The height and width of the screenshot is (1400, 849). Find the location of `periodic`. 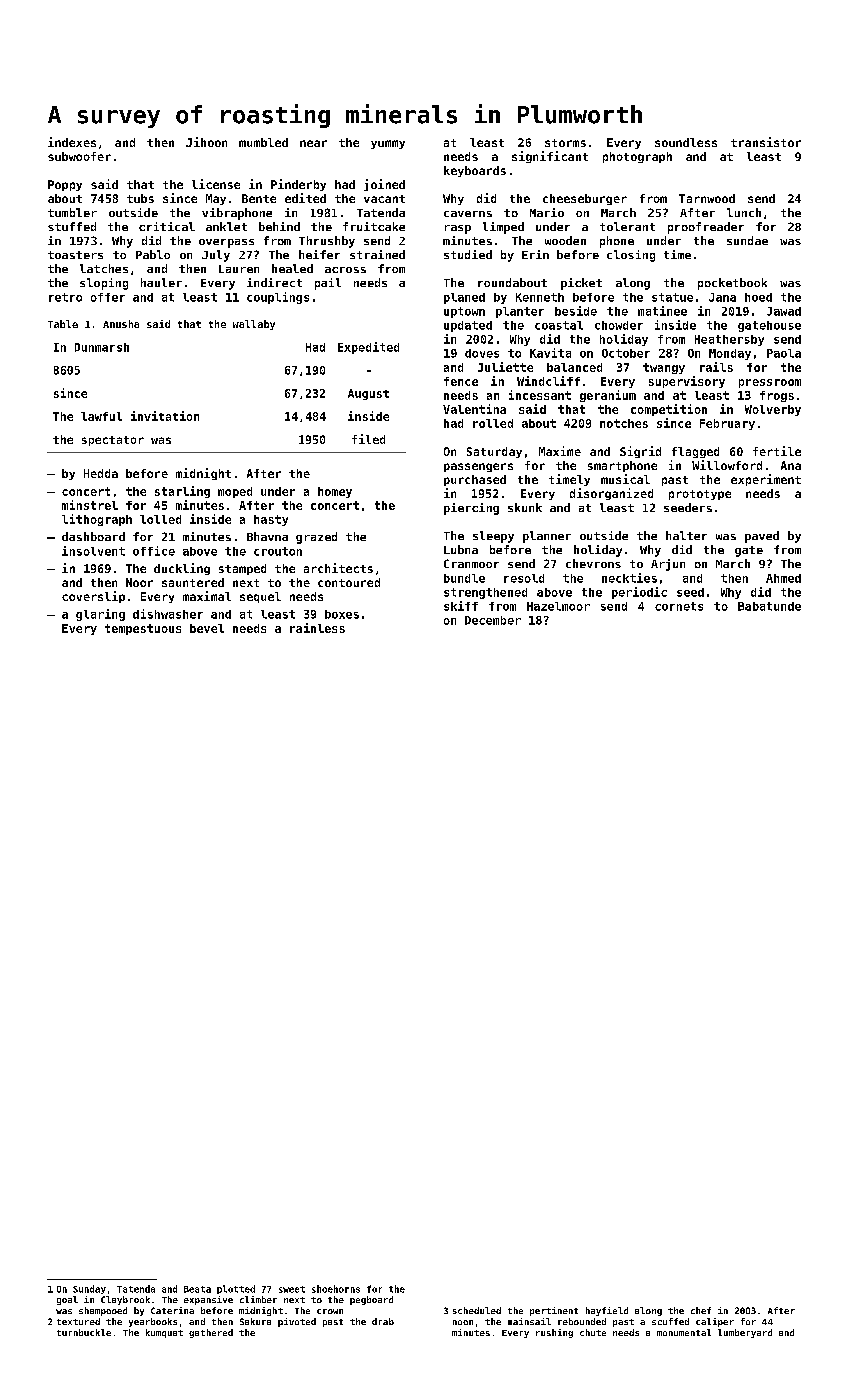

periodic is located at coordinates (639, 593).
